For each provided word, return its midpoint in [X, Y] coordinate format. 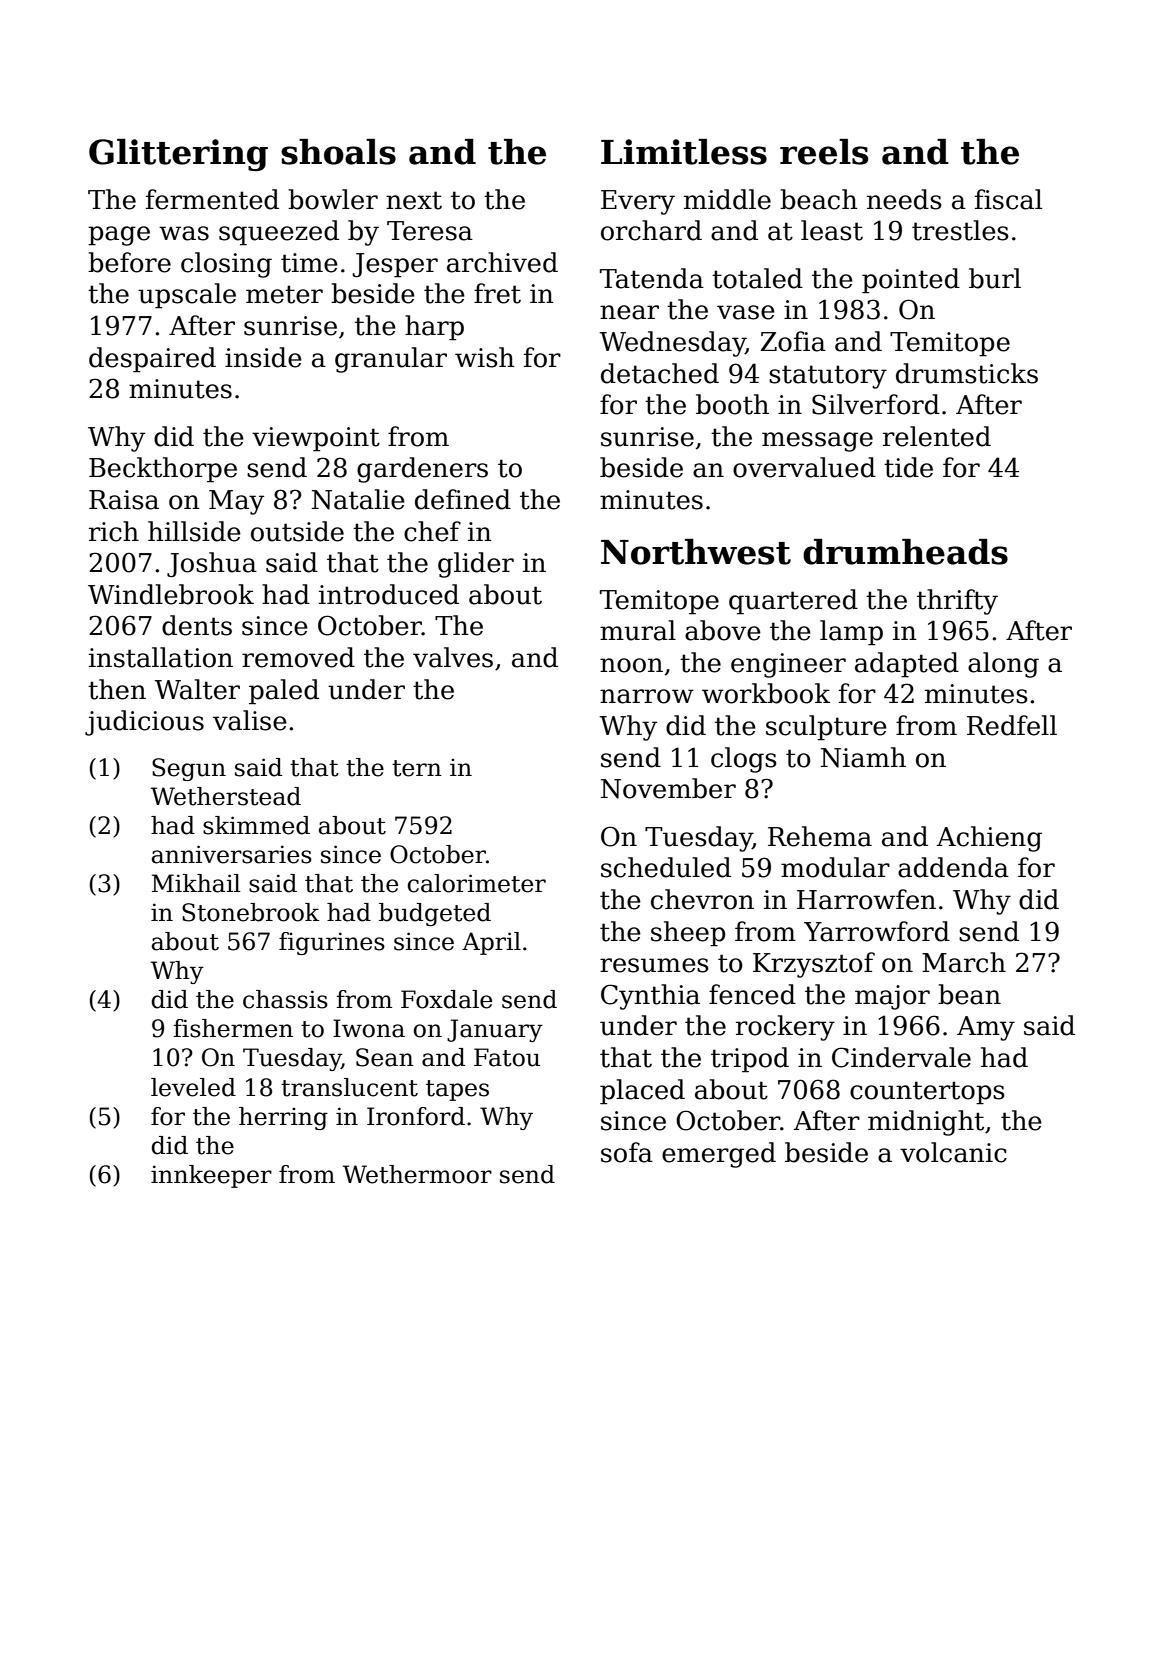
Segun [189, 769]
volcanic [953, 1152]
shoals [338, 152]
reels [824, 152]
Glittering [178, 155]
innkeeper [211, 1176]
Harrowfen [866, 899]
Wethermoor [417, 1174]
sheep [688, 934]
